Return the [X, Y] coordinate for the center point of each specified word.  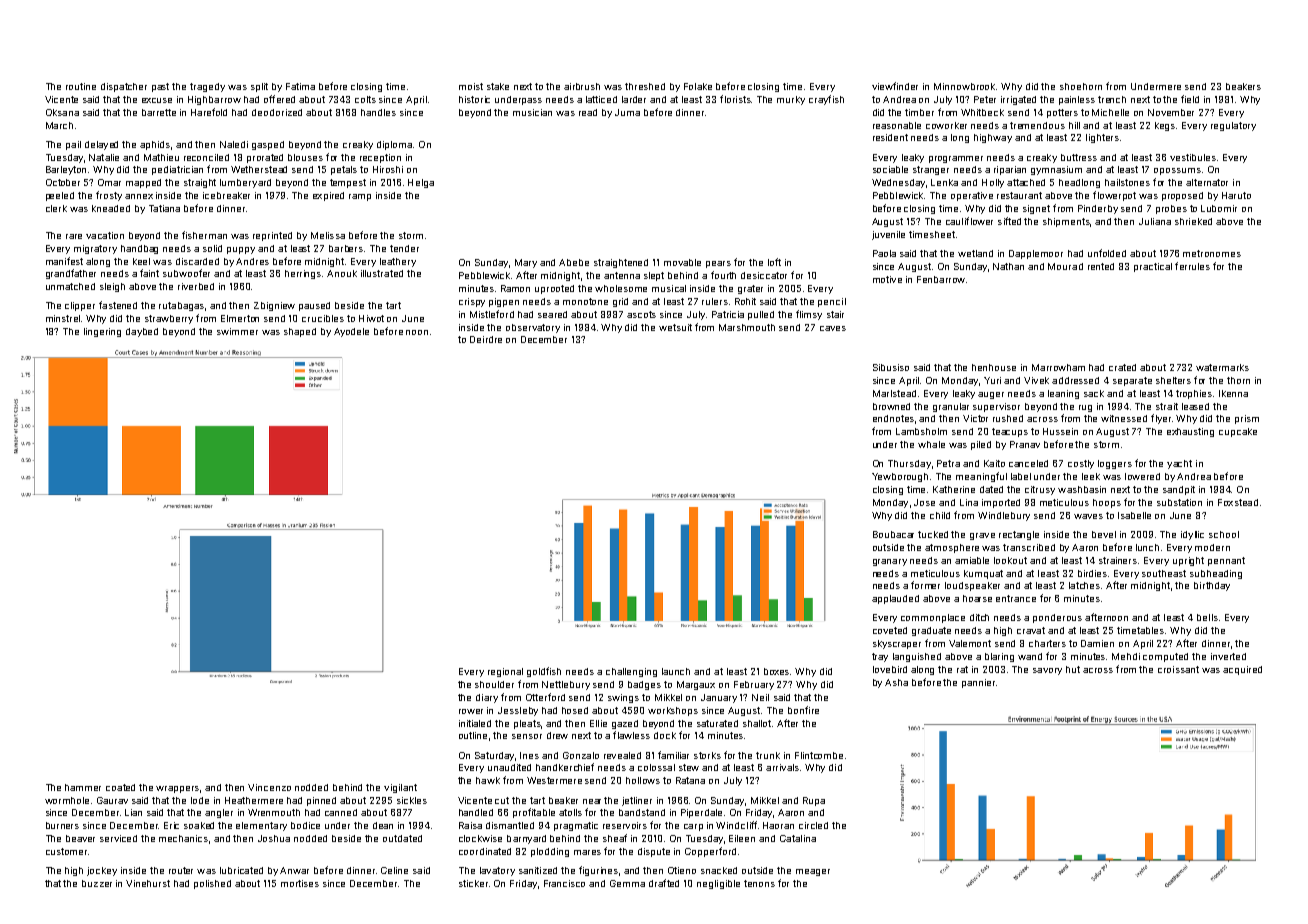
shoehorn [1081, 86]
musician [532, 112]
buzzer [97, 883]
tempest [348, 183]
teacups [1010, 432]
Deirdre [486, 339]
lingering [102, 332]
